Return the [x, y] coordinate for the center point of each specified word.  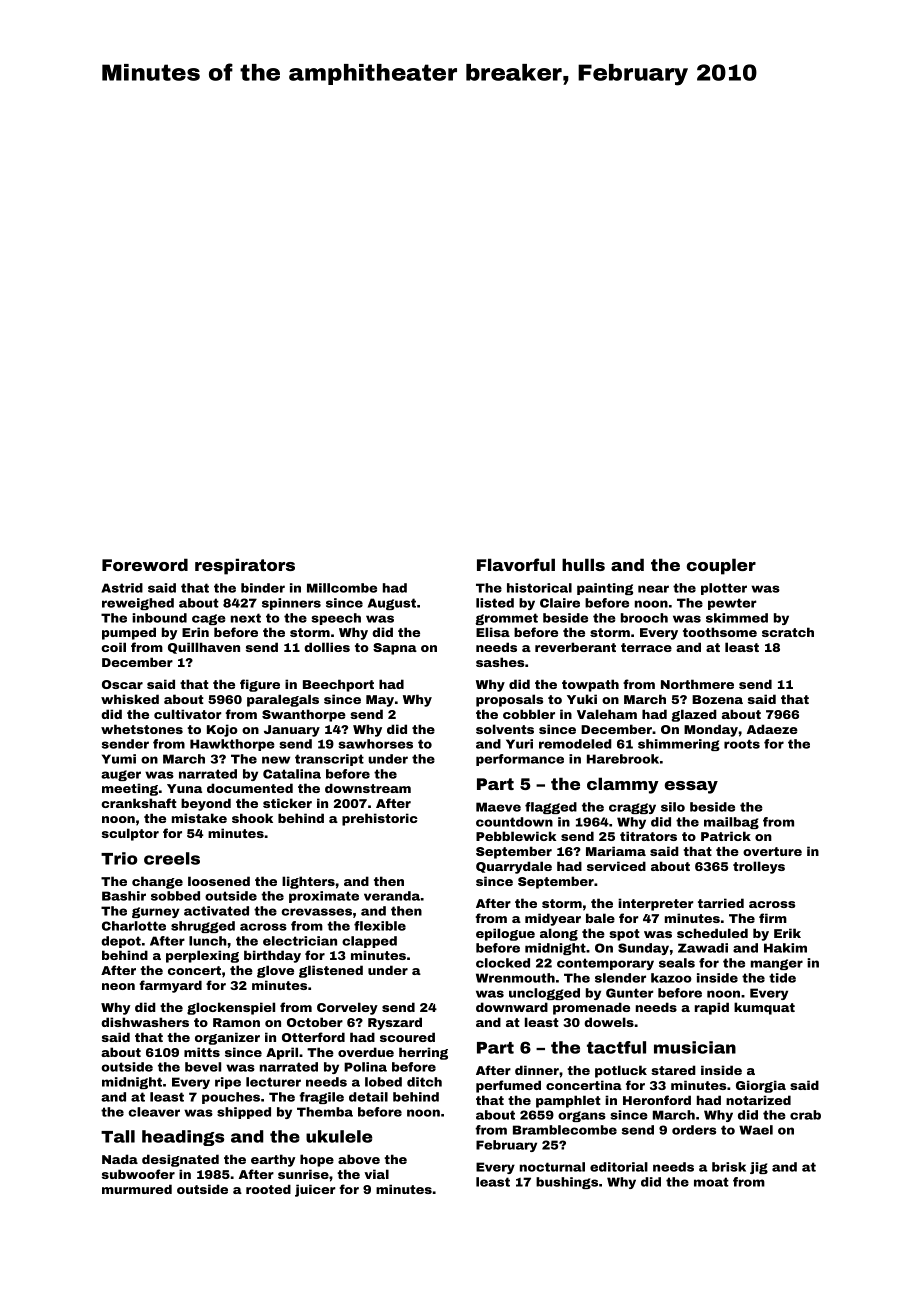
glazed [694, 715]
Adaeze [772, 729]
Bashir [124, 896]
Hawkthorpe [232, 745]
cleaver [154, 1112]
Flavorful [516, 564]
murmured [137, 1189]
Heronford [657, 1100]
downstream [368, 788]
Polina [365, 1067]
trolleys [759, 867]
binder [263, 588]
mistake [199, 818]
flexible [380, 926]
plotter [724, 589]
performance [520, 760]
